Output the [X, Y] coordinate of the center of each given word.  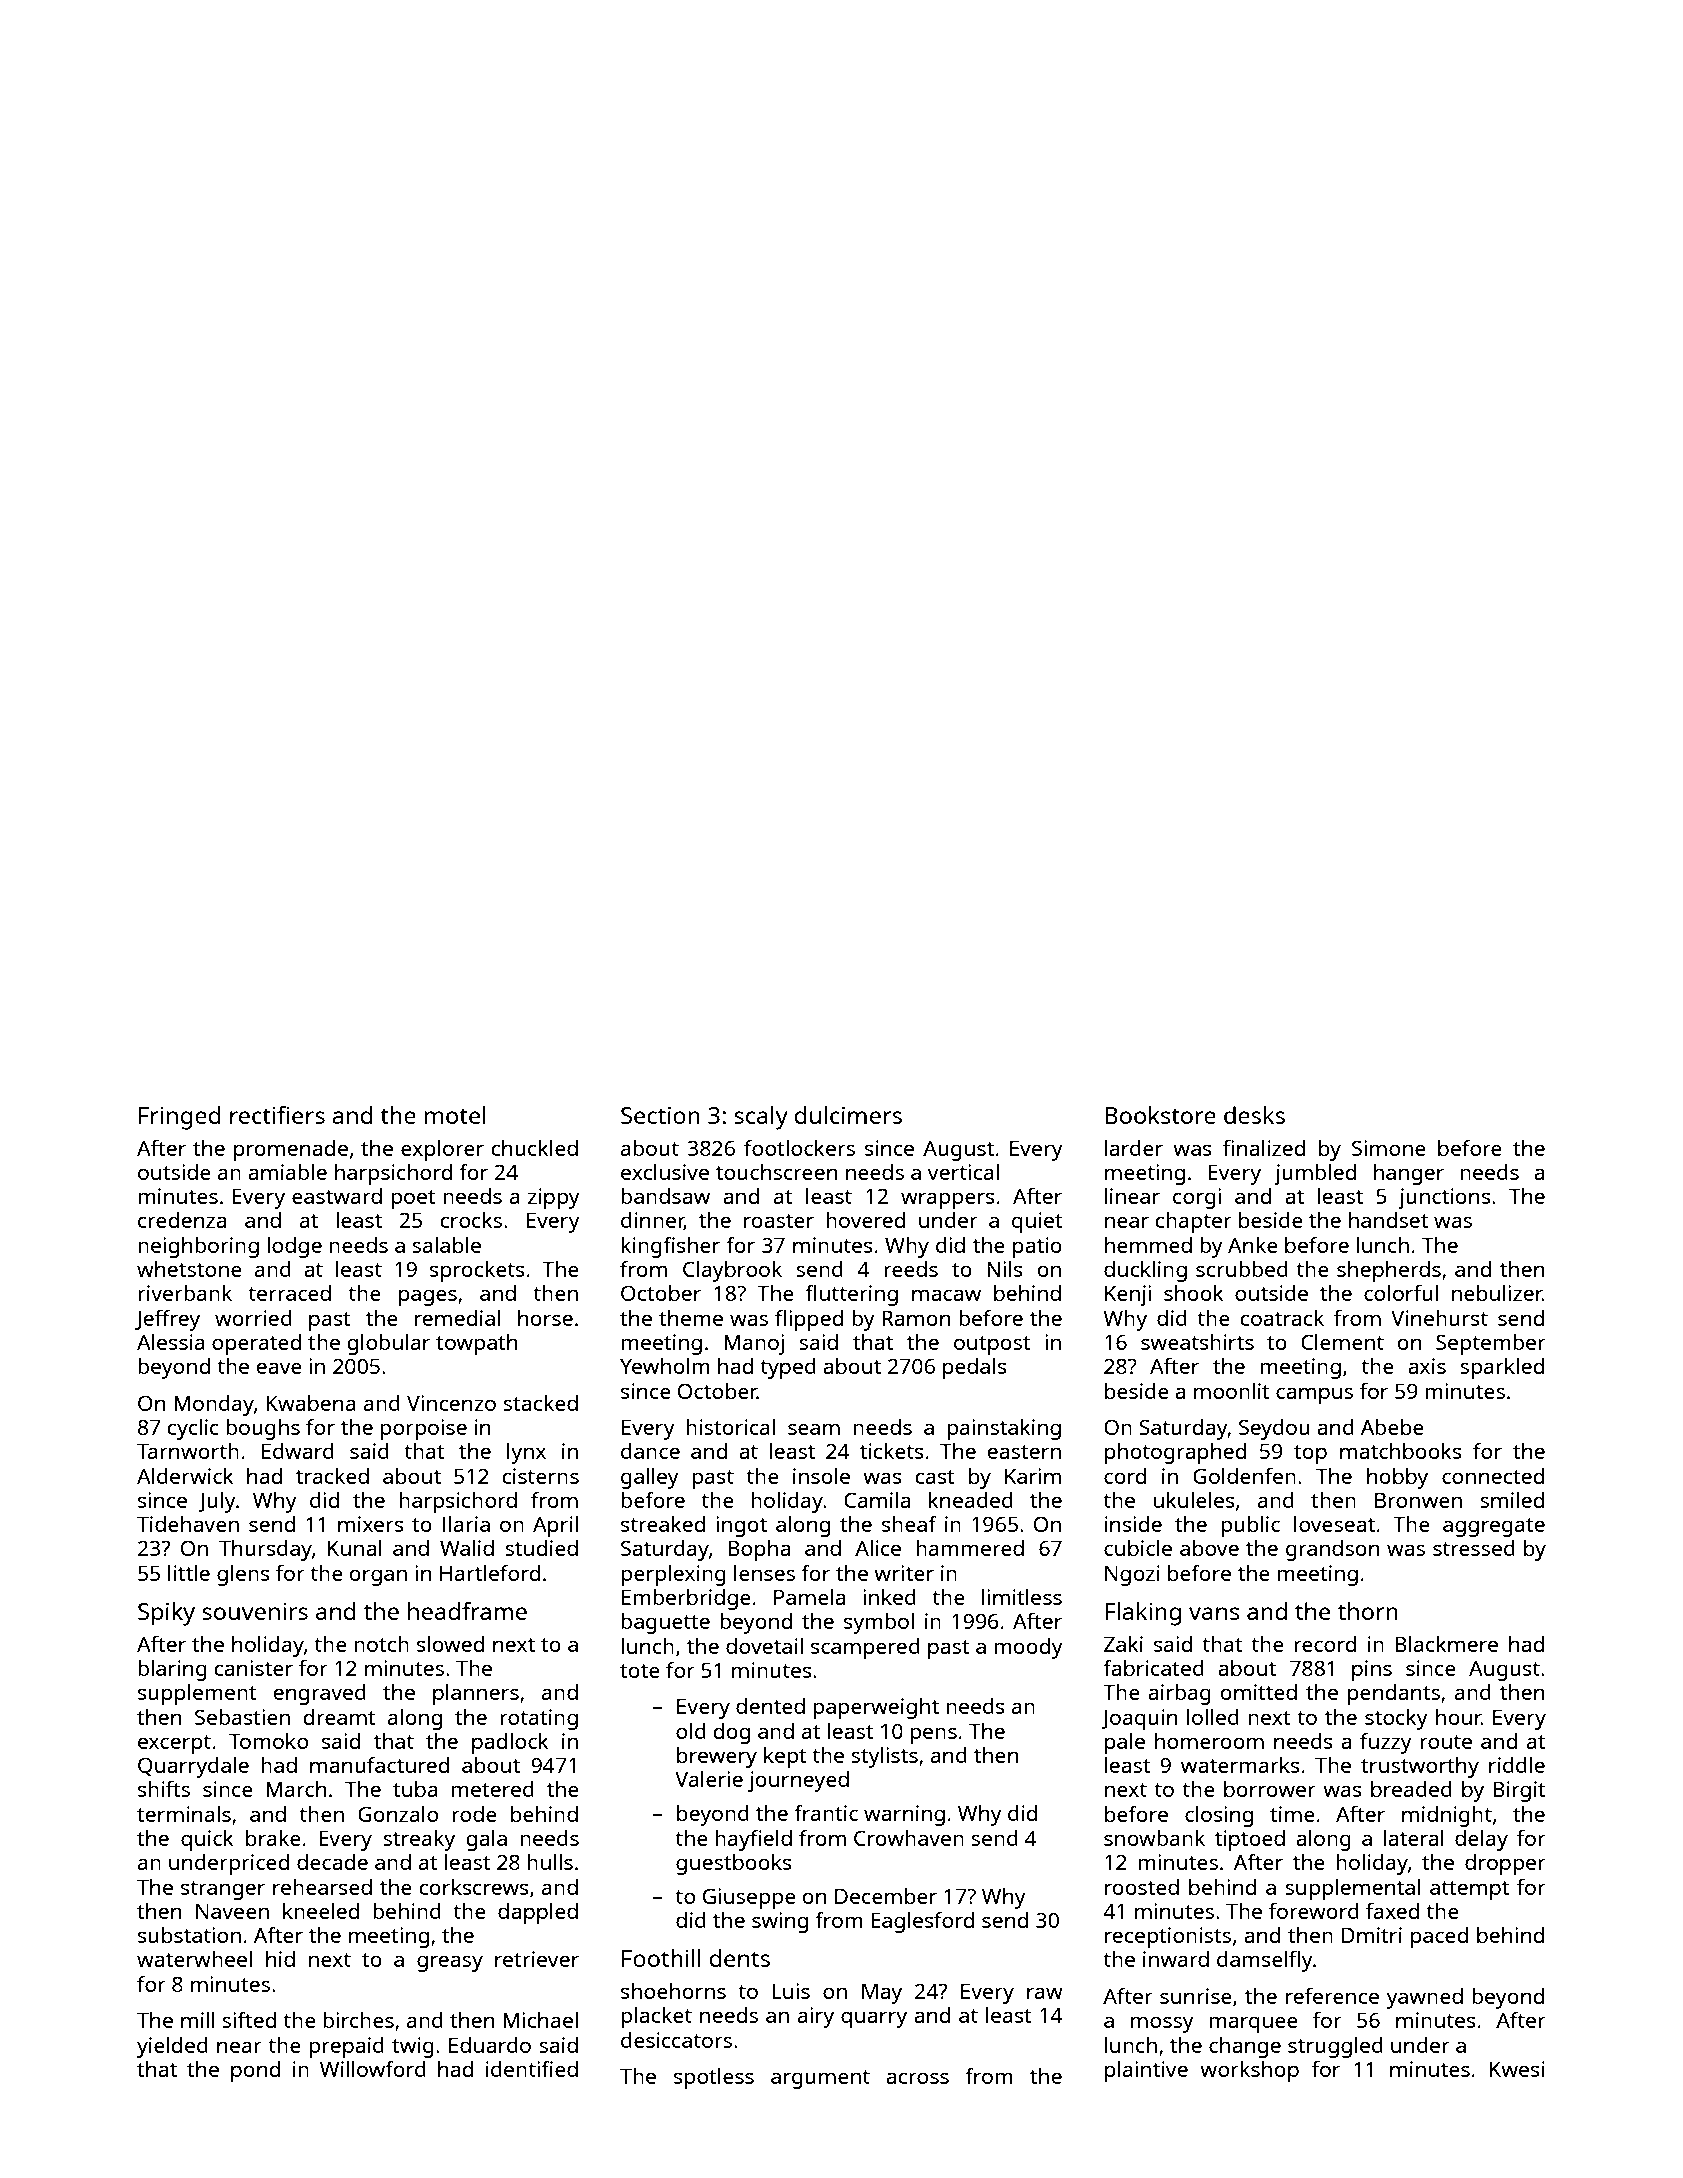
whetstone [189, 1269]
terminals [184, 1814]
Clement [1342, 1342]
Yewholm [665, 1366]
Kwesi [1517, 2069]
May [882, 1993]
